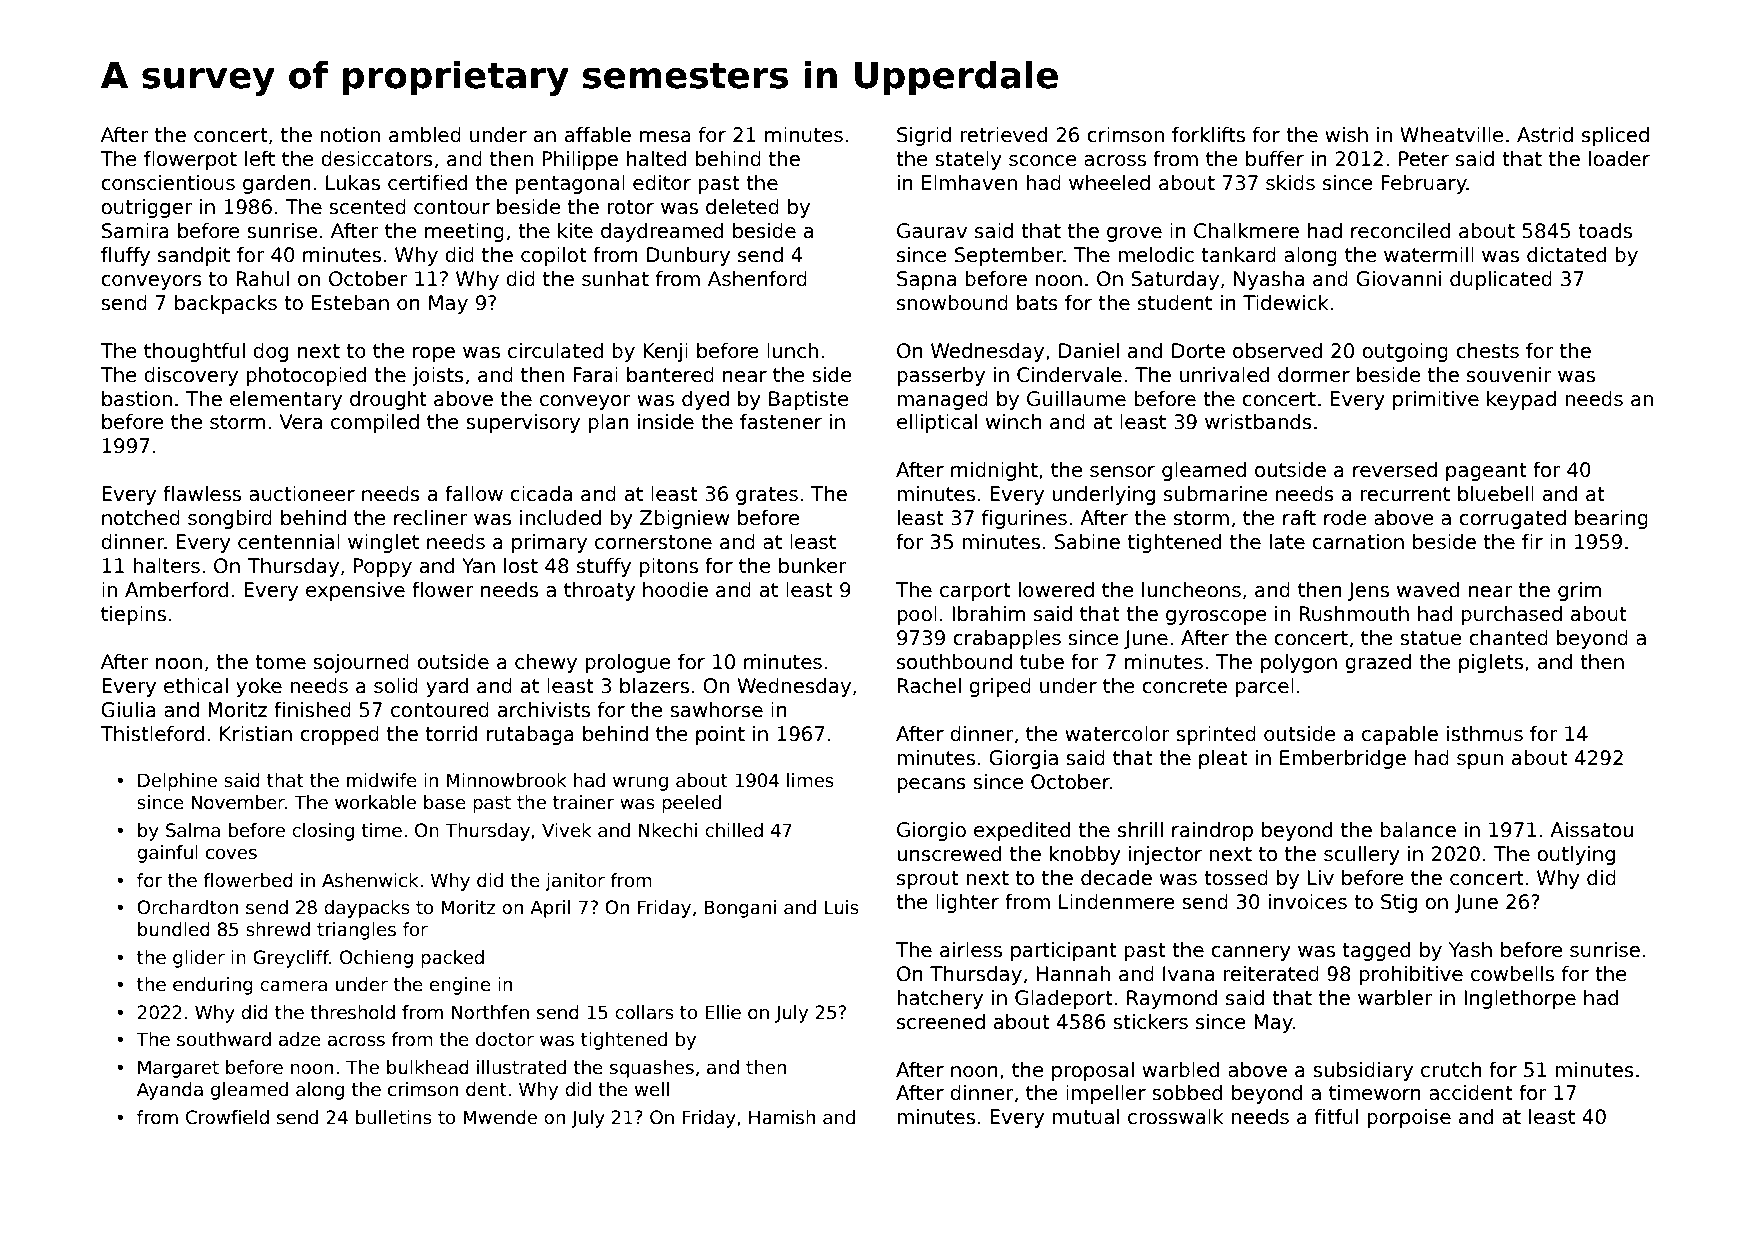 The width and height of the screenshot is (1756, 1241). Describe the element at coordinates (1003, 135) in the screenshot. I see `retrieved` at that location.
